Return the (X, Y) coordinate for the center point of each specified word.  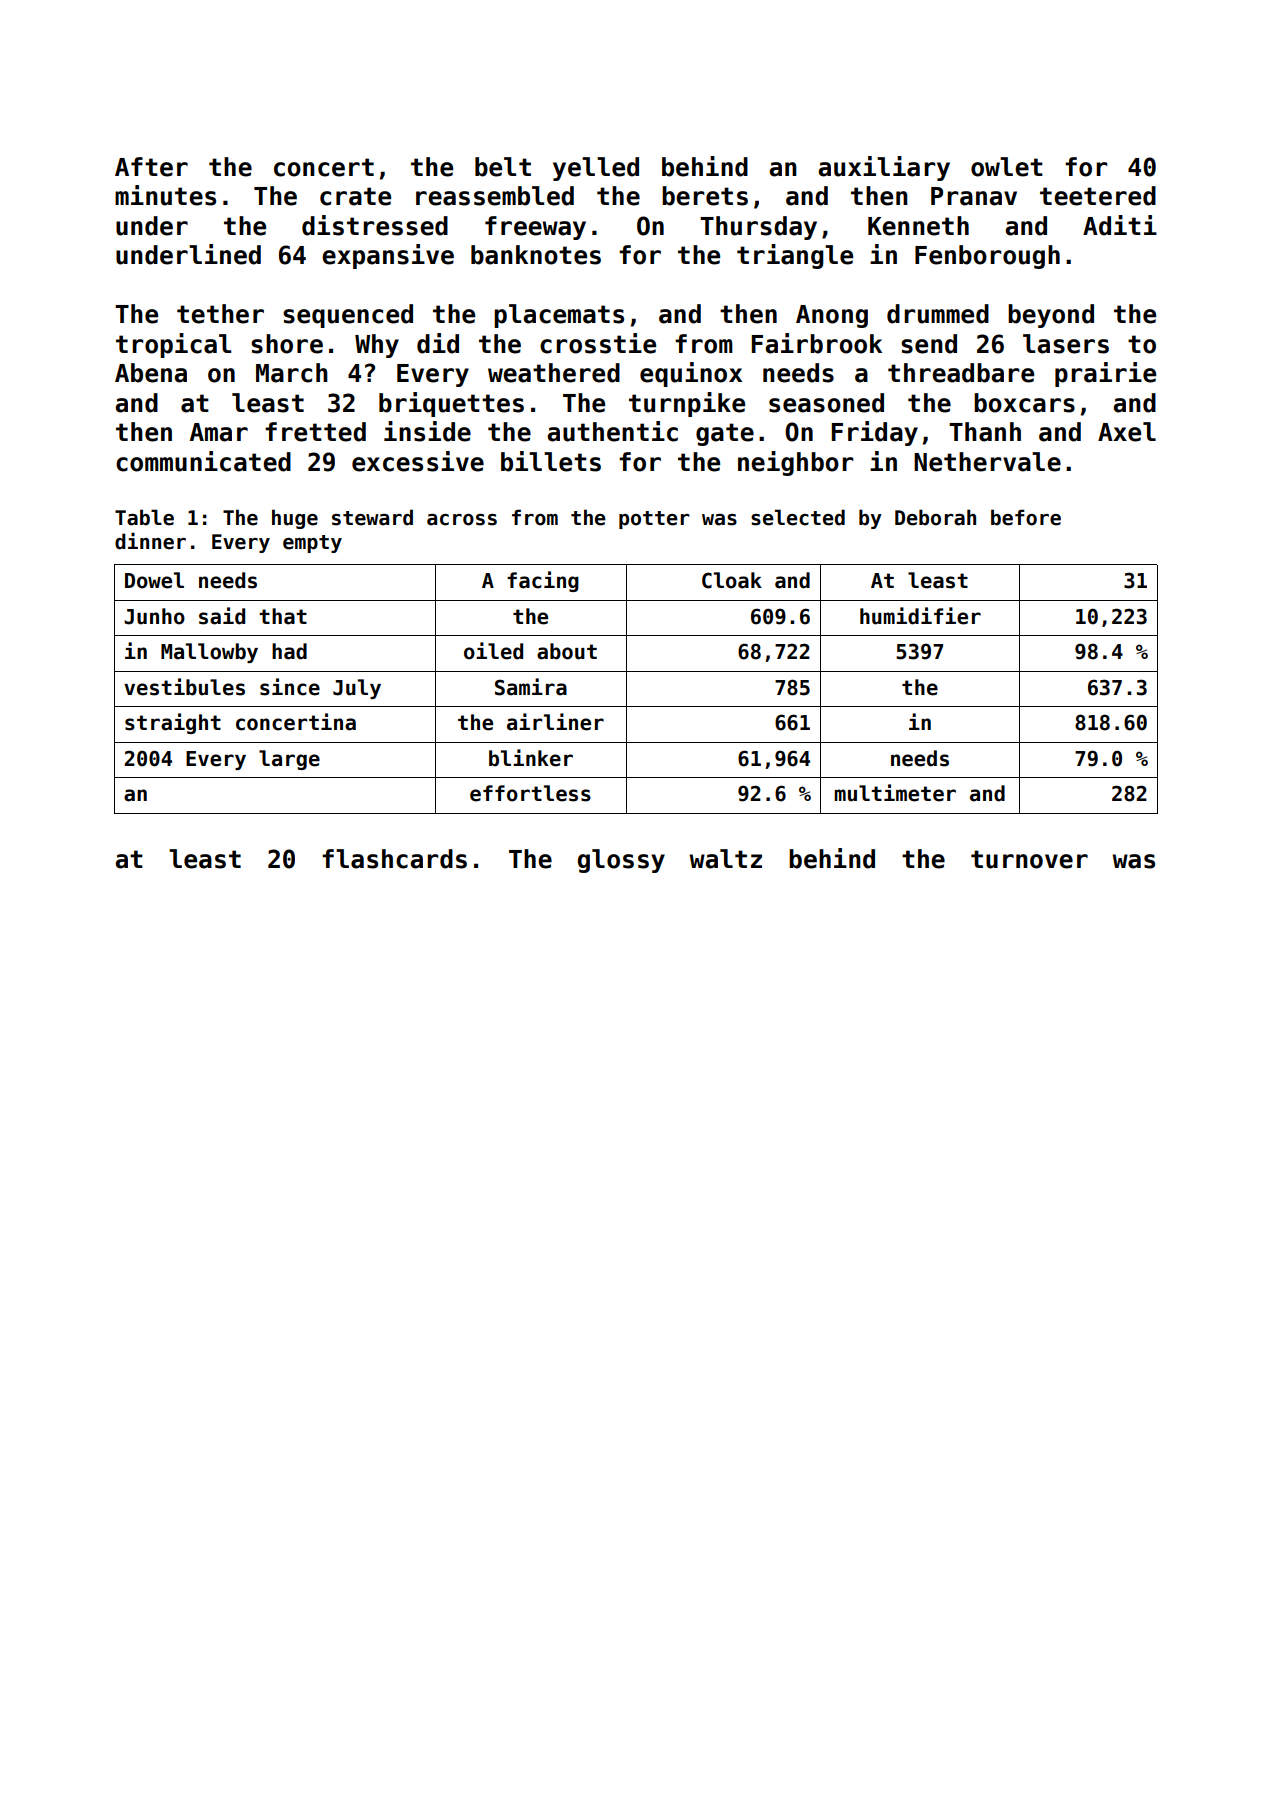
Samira (531, 687)
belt (503, 167)
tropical (173, 345)
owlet (1007, 167)
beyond (1051, 316)
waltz (725, 859)
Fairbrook (817, 343)
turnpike (687, 404)
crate (355, 196)
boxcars (1024, 403)
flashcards (394, 859)
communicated (203, 461)
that (283, 616)
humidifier (920, 616)
